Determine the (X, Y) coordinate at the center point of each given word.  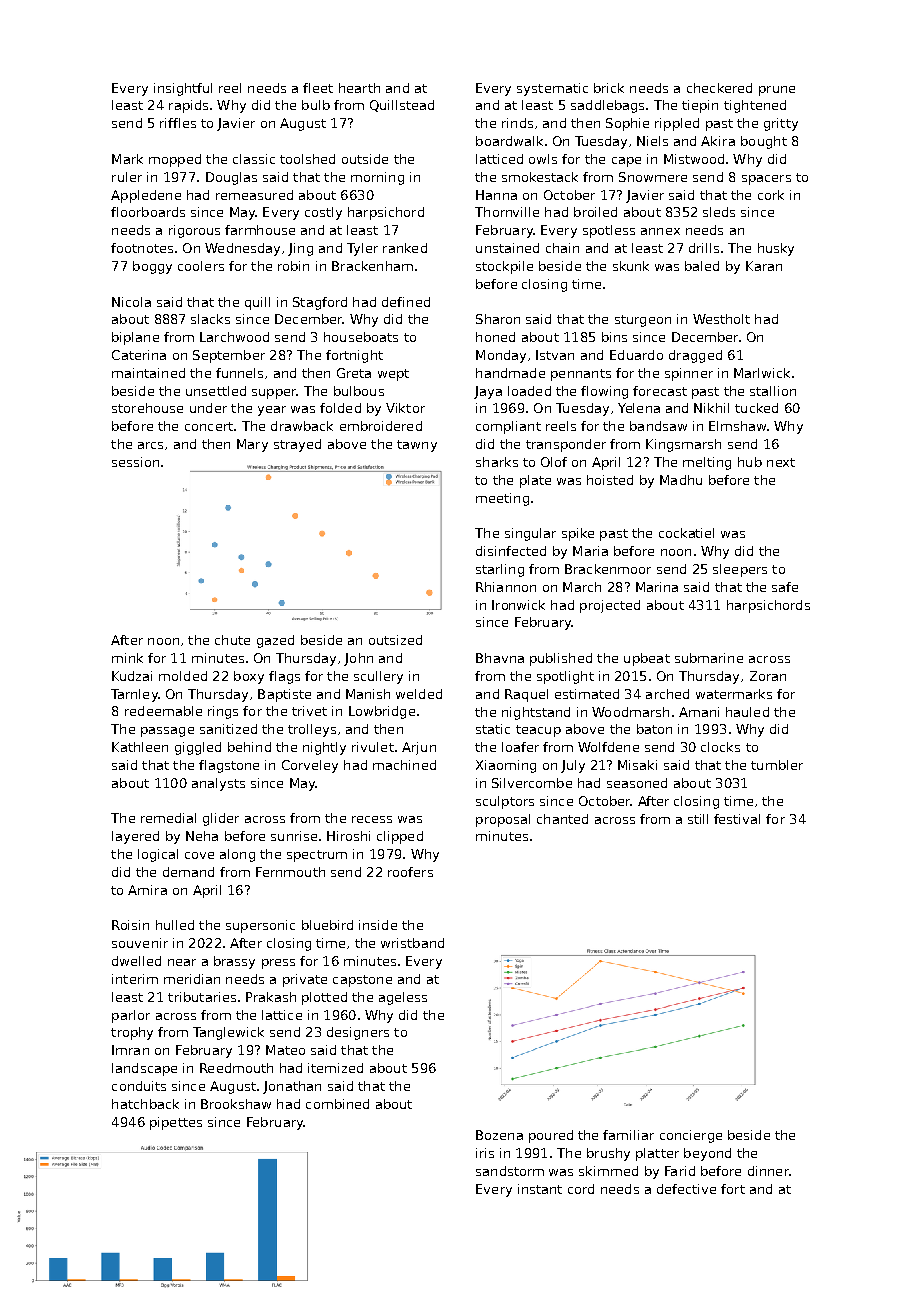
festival (737, 819)
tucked (756, 408)
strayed (297, 445)
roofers (410, 872)
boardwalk (509, 141)
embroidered (381, 426)
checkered (719, 88)
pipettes (176, 1123)
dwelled (136, 961)
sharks (497, 462)
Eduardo (636, 355)
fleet (318, 88)
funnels (239, 373)
